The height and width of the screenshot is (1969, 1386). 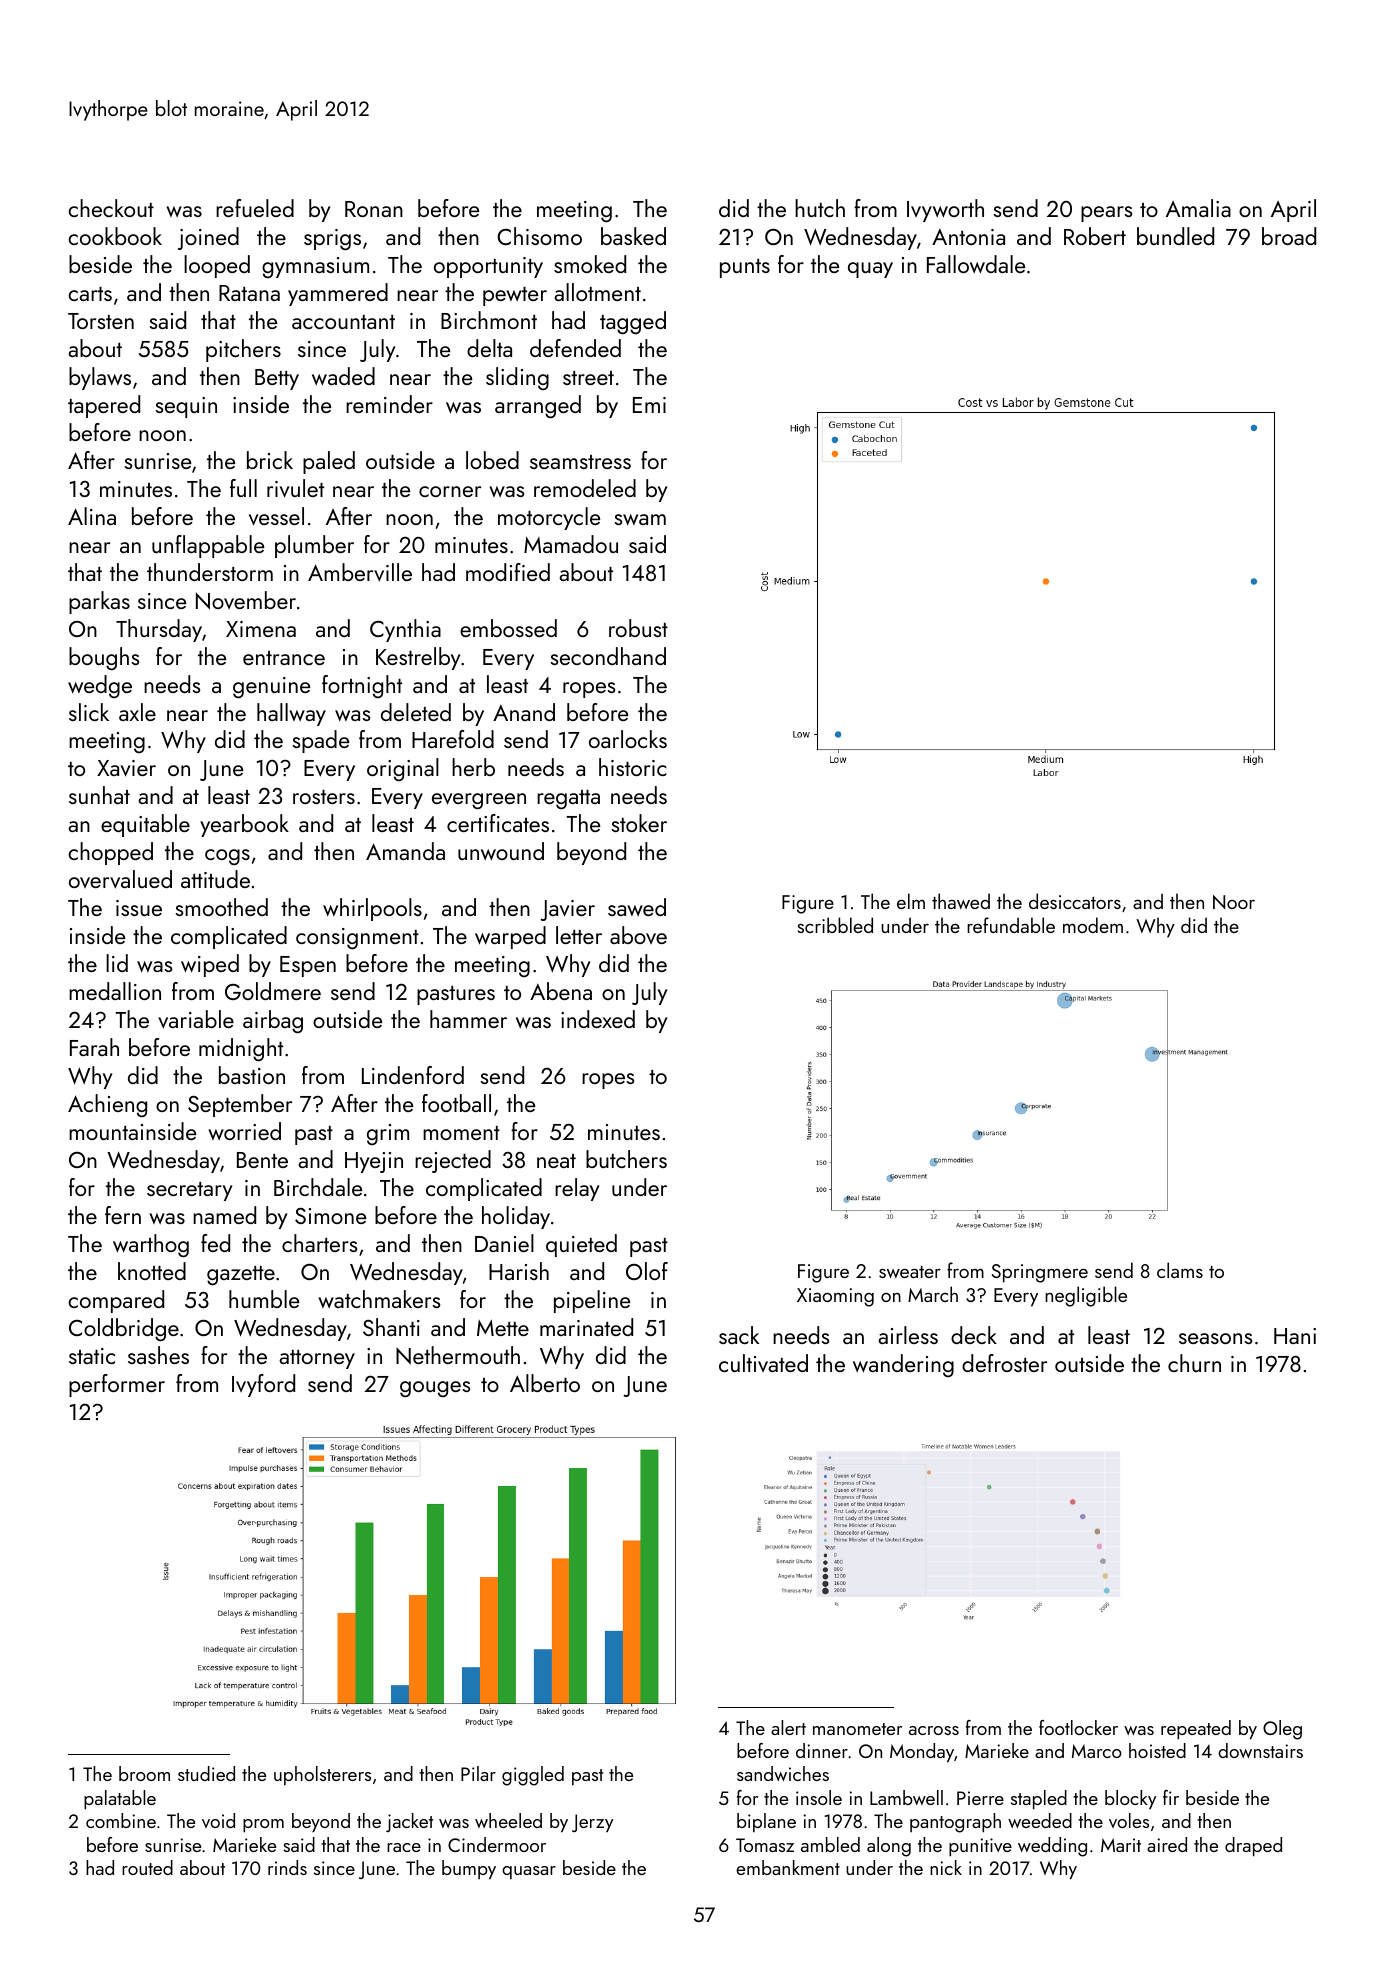 What do you see at coordinates (633, 323) in the screenshot?
I see `tagged` at bounding box center [633, 323].
